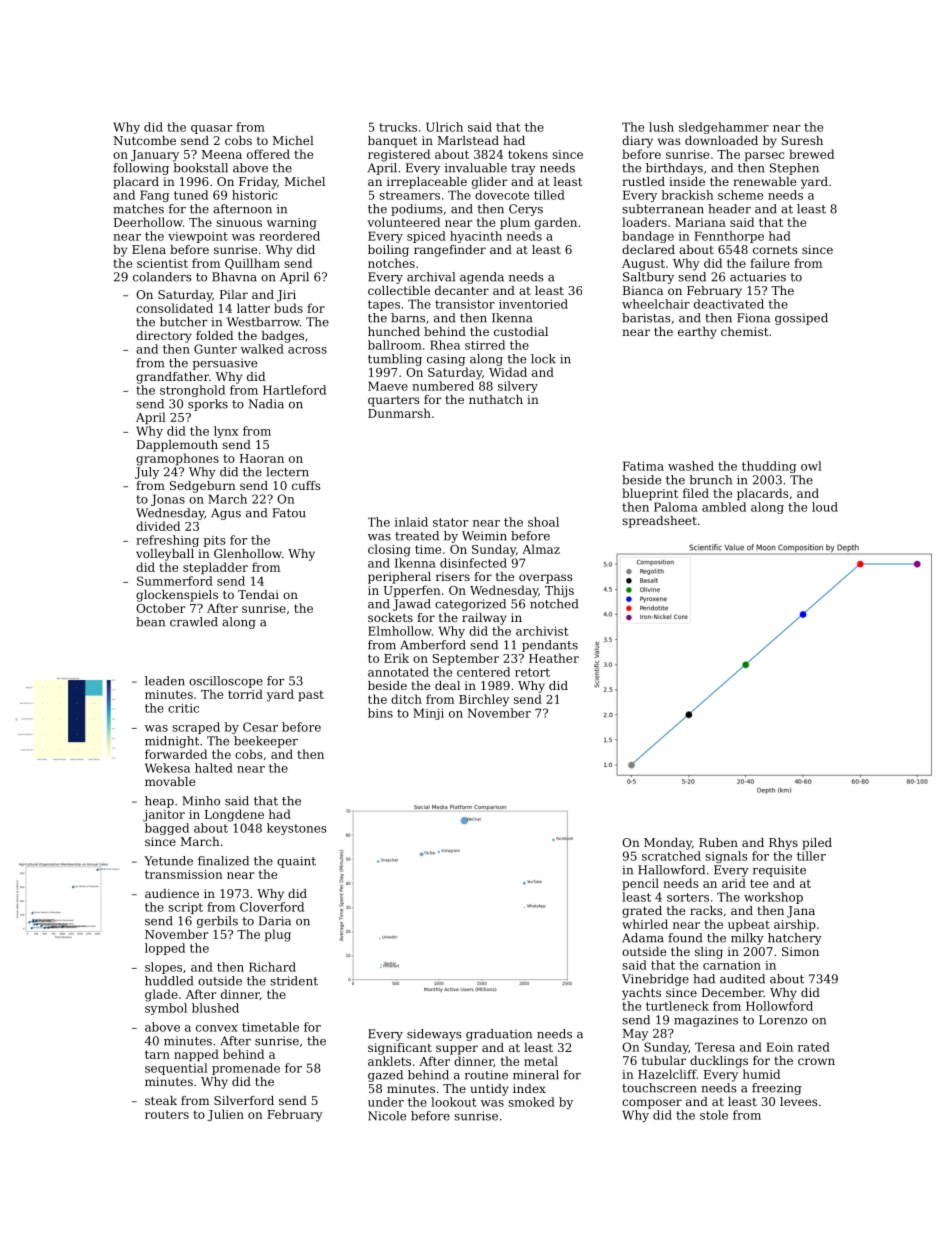 Image resolution: width=952 pixels, height=1233 pixels. I want to click on Weimin, so click(484, 536).
